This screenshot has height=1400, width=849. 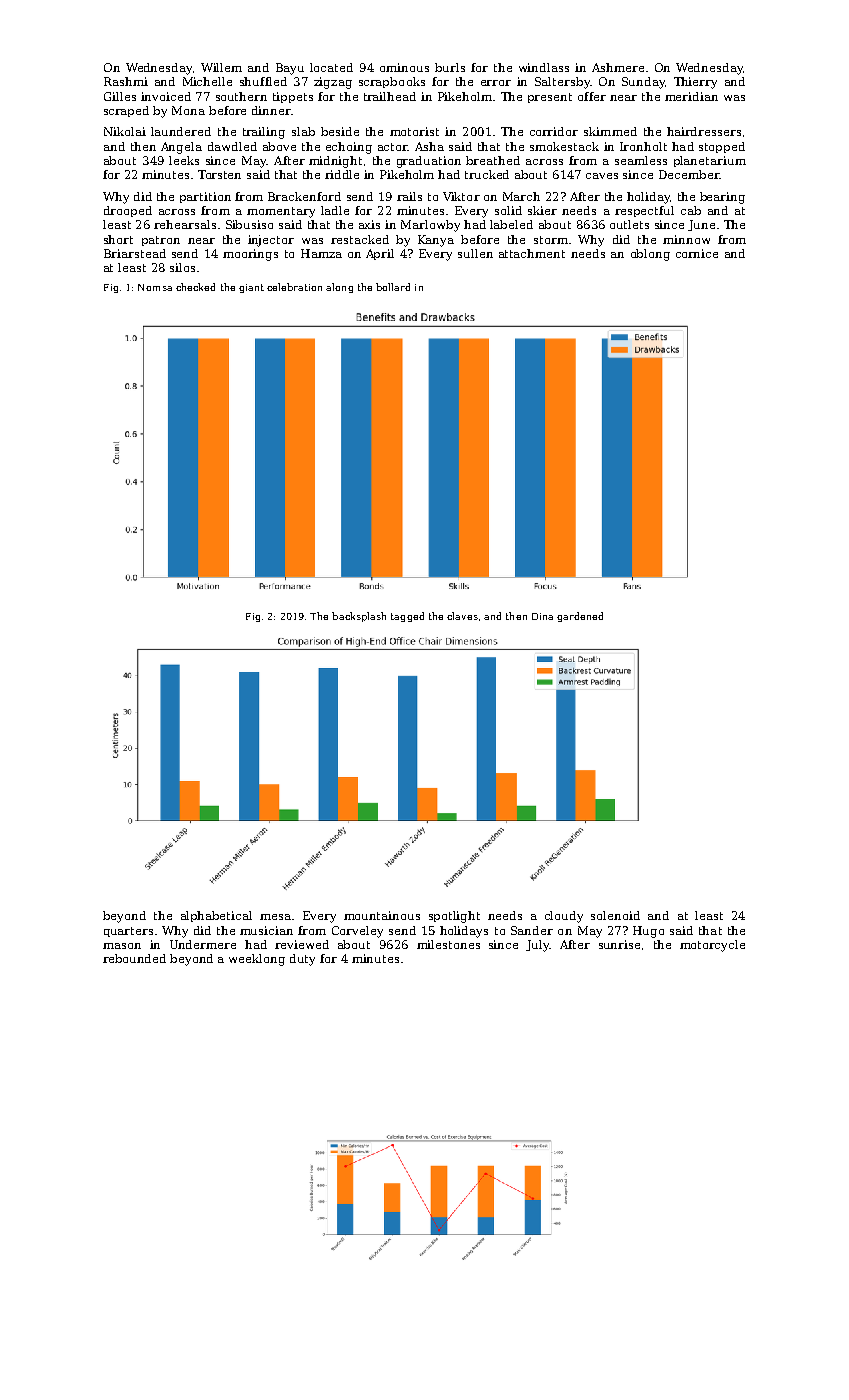 I want to click on Hugo, so click(x=648, y=932).
